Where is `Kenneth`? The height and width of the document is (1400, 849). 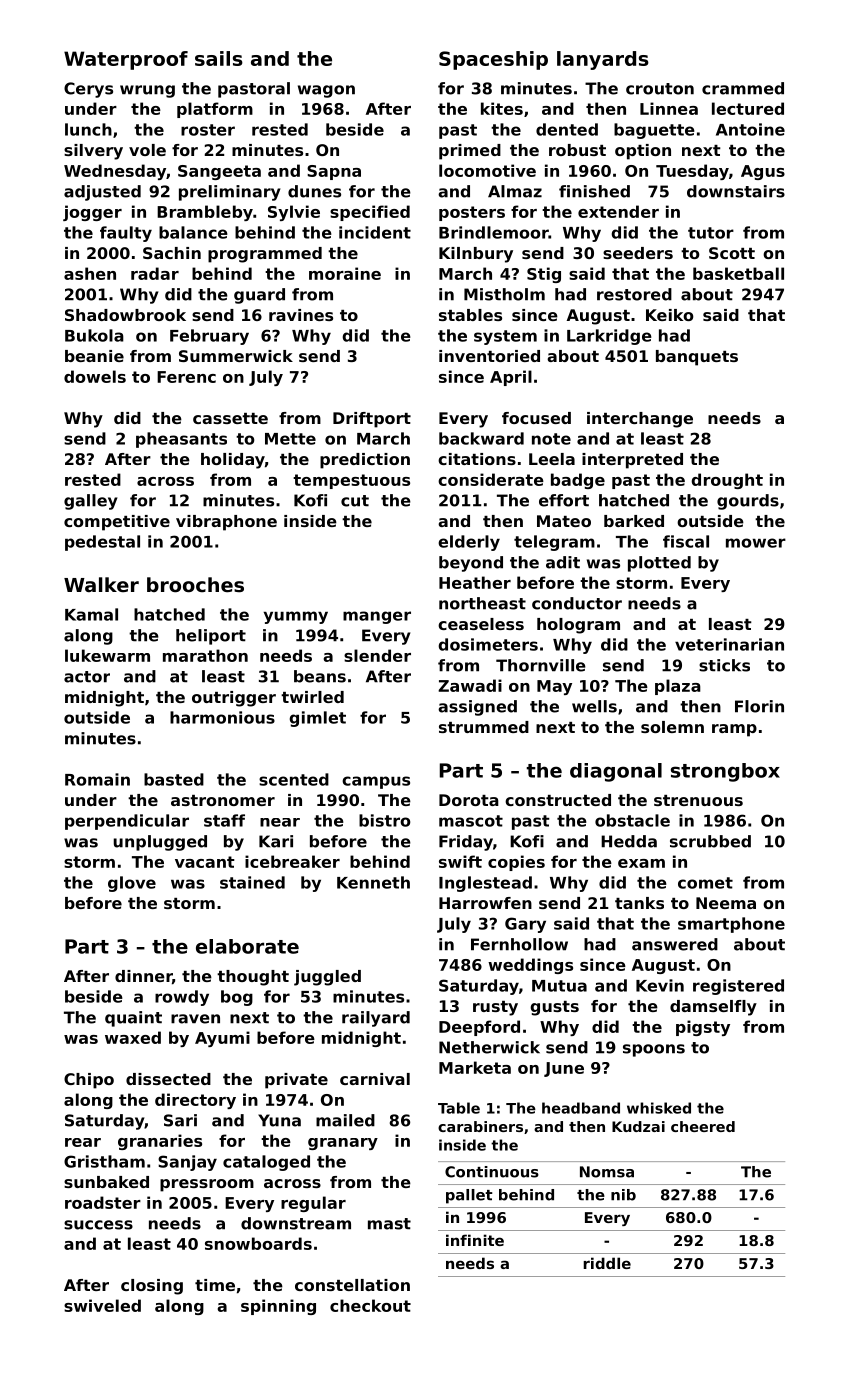
Kenneth is located at coordinates (373, 882).
